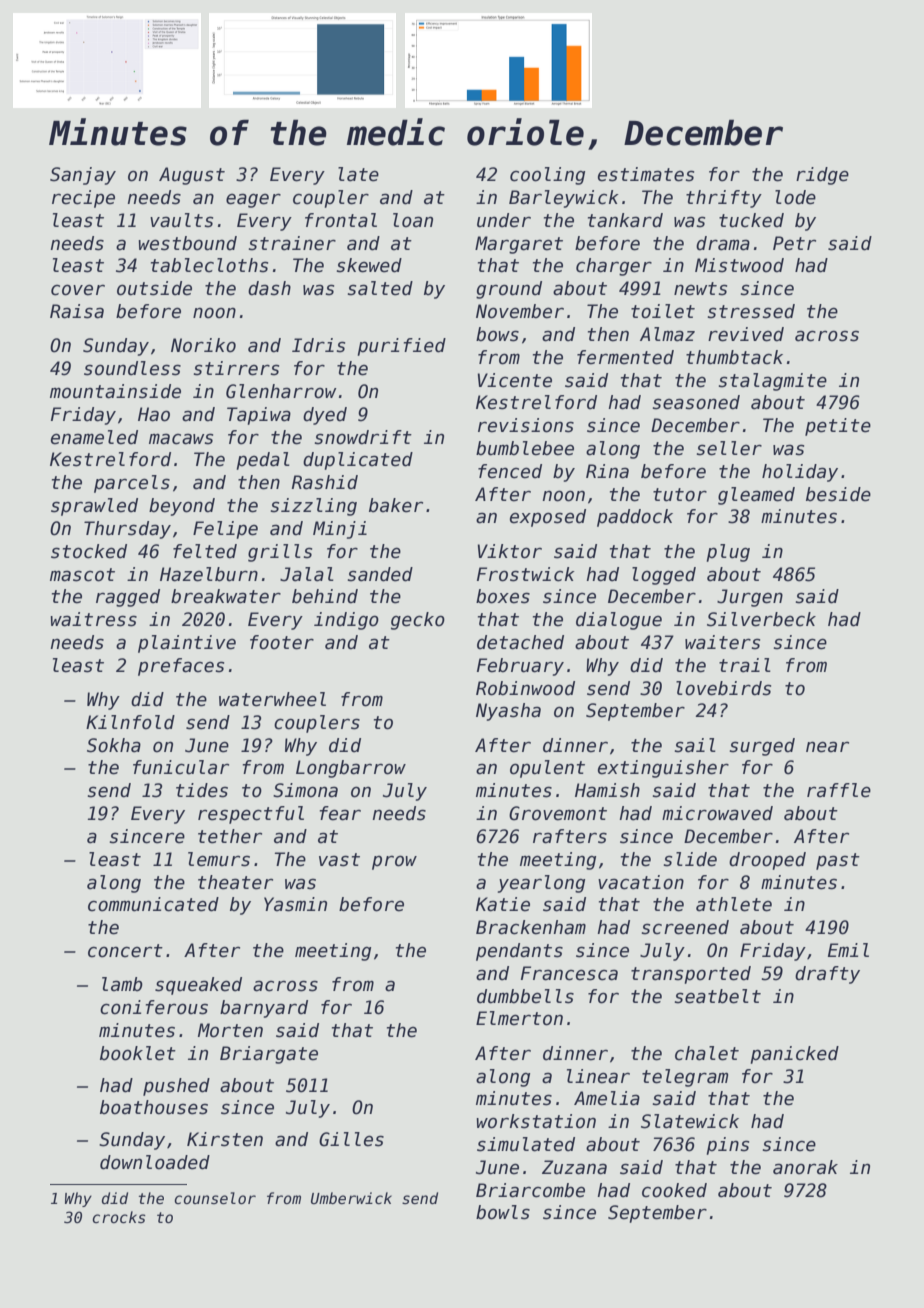 Image resolution: width=924 pixels, height=1308 pixels. What do you see at coordinates (547, 176) in the screenshot?
I see `cooling` at bounding box center [547, 176].
